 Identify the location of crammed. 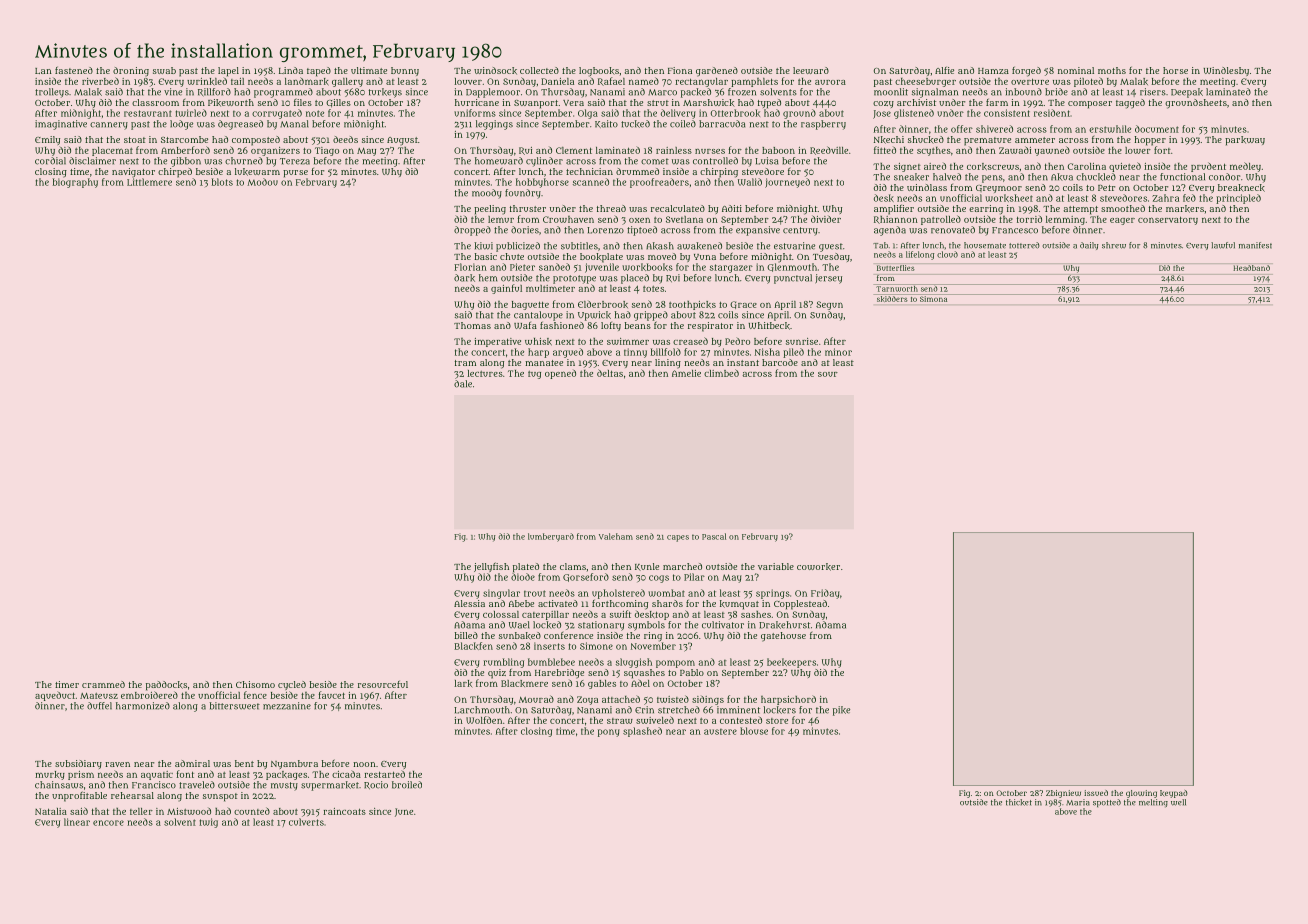
(103, 684).
